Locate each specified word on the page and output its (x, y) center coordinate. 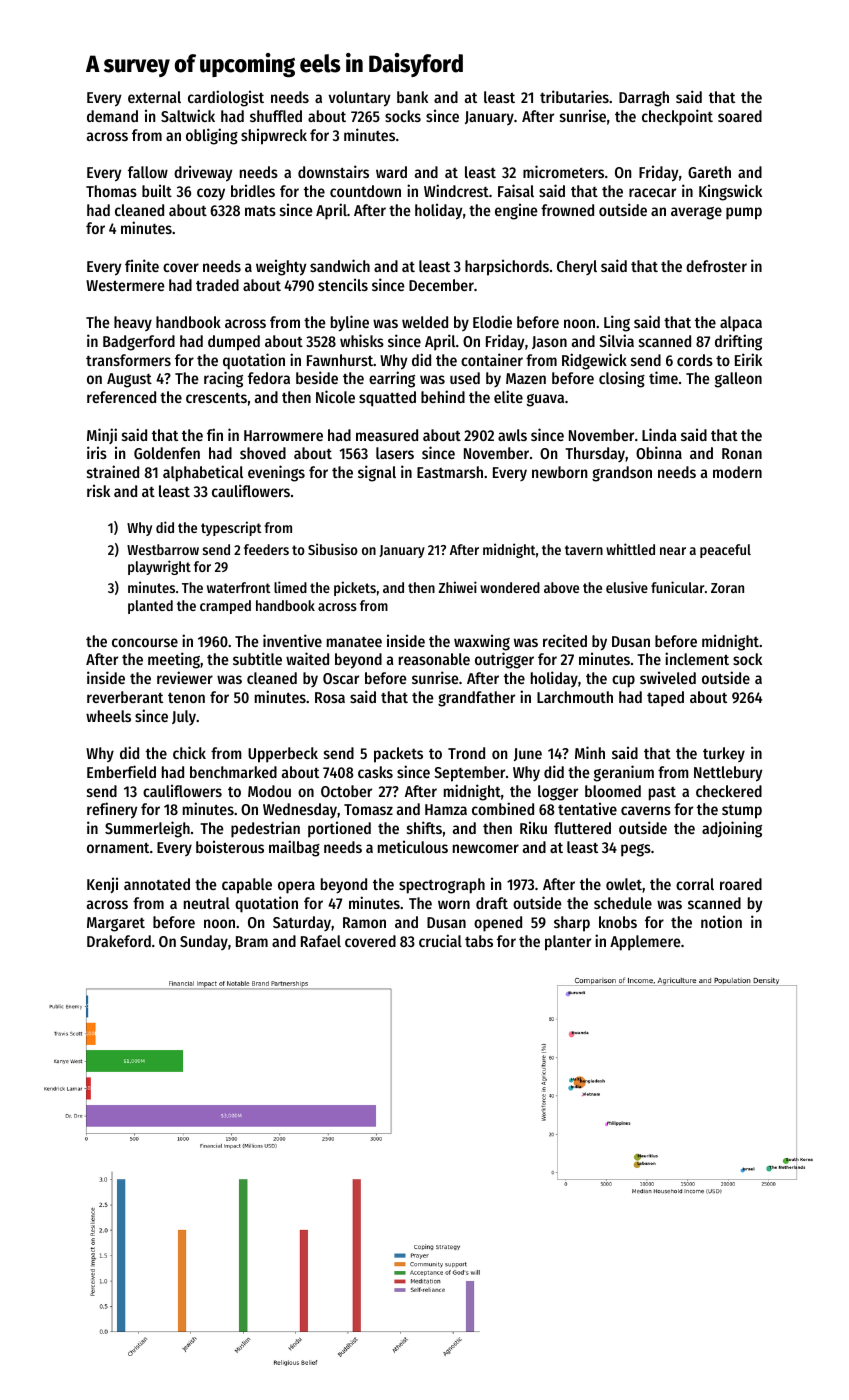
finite (142, 265)
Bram (252, 941)
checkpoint (677, 117)
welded (425, 322)
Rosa (330, 697)
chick (189, 752)
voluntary (359, 99)
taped (665, 699)
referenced (121, 397)
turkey (724, 754)
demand (112, 116)
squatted (387, 399)
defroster (716, 266)
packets (398, 755)
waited (307, 658)
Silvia (616, 340)
